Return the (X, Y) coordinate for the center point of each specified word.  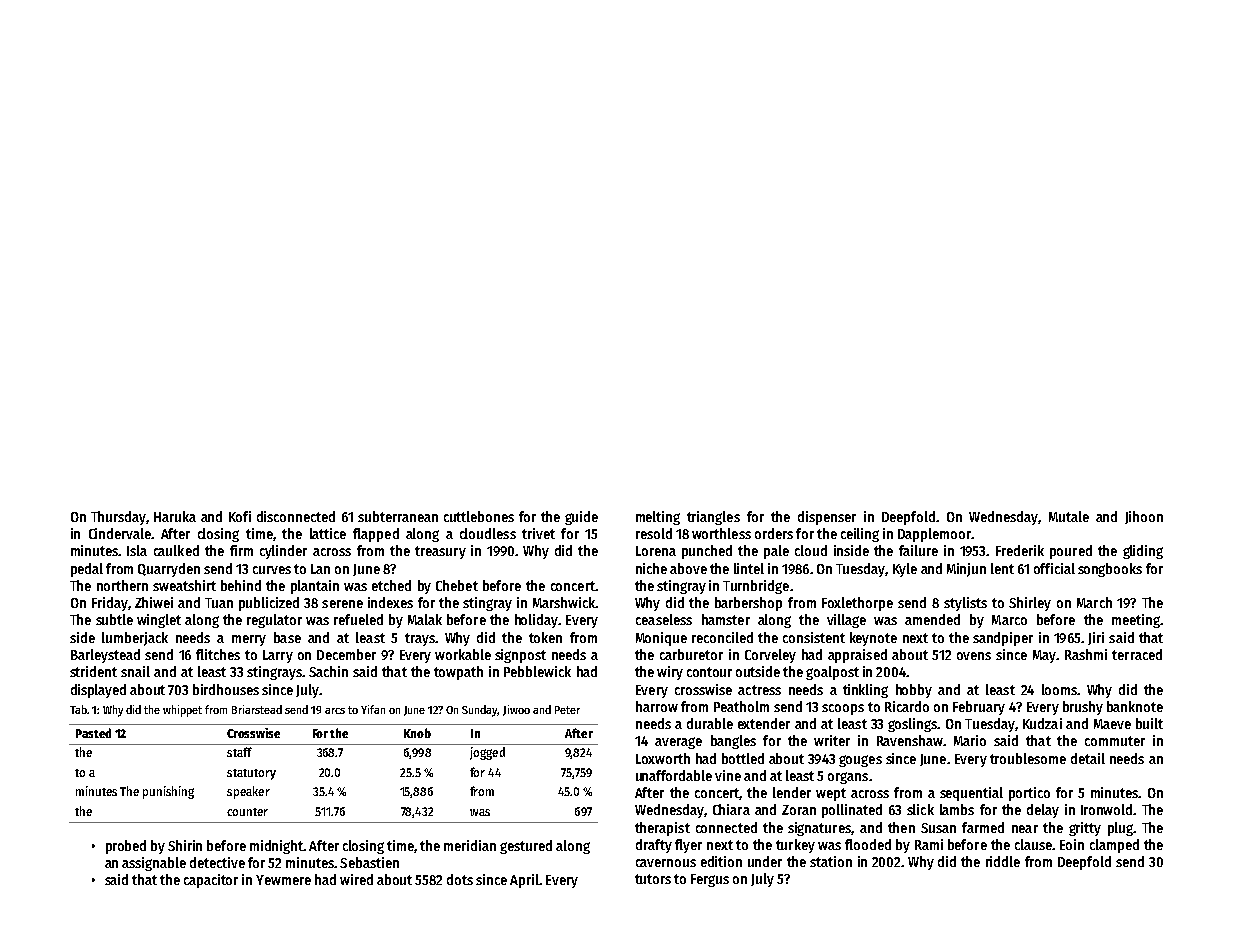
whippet (182, 711)
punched (707, 552)
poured (1071, 552)
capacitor (211, 881)
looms (1059, 689)
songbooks (1110, 570)
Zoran (799, 810)
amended (932, 619)
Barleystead (105, 656)
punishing (168, 792)
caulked (176, 550)
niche (651, 568)
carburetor (691, 654)
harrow (657, 706)
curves (272, 570)
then (901, 827)
